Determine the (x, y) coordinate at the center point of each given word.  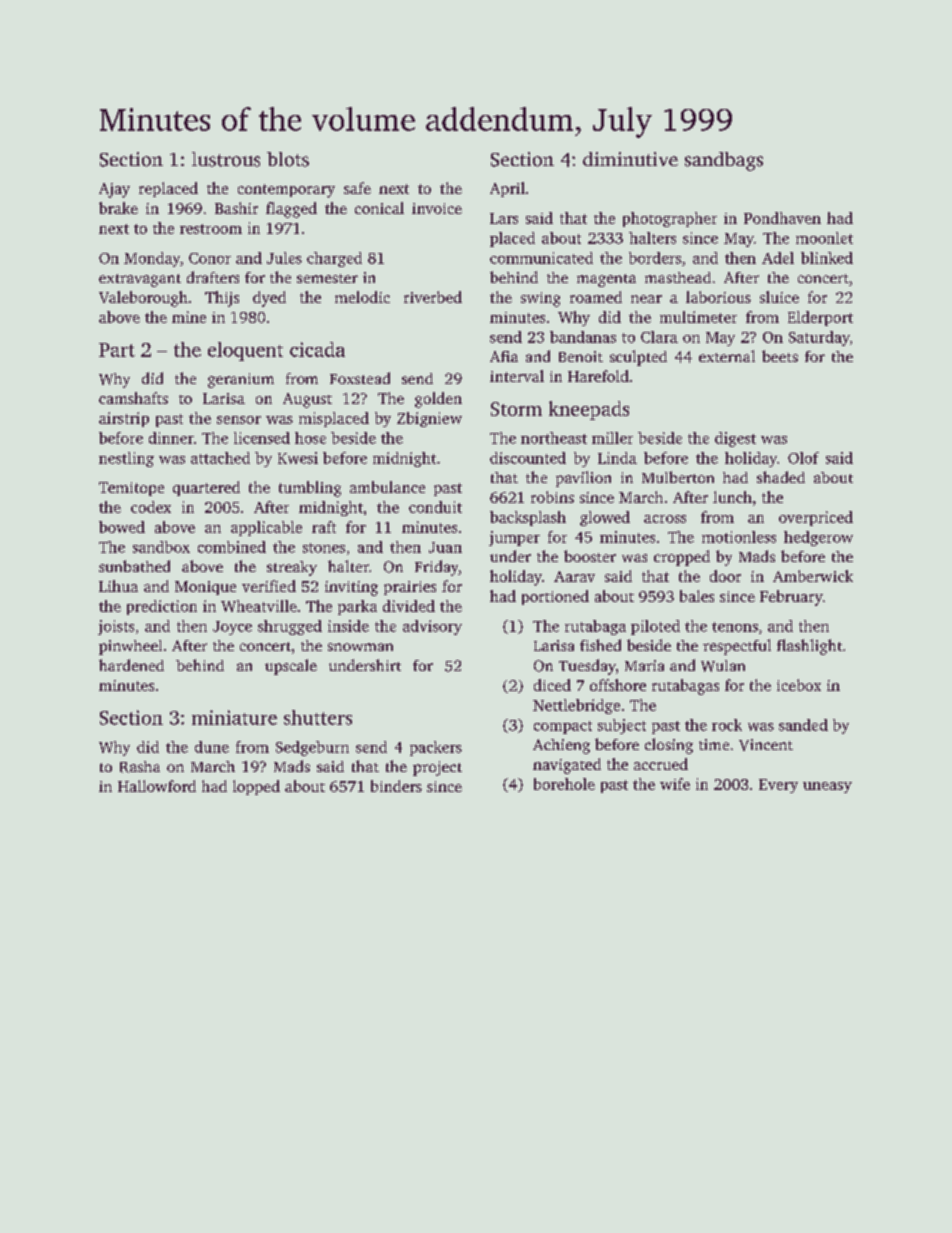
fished (600, 645)
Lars (504, 218)
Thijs (222, 299)
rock (727, 725)
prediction (162, 607)
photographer (670, 219)
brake (118, 208)
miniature (234, 717)
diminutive (630, 159)
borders (655, 258)
